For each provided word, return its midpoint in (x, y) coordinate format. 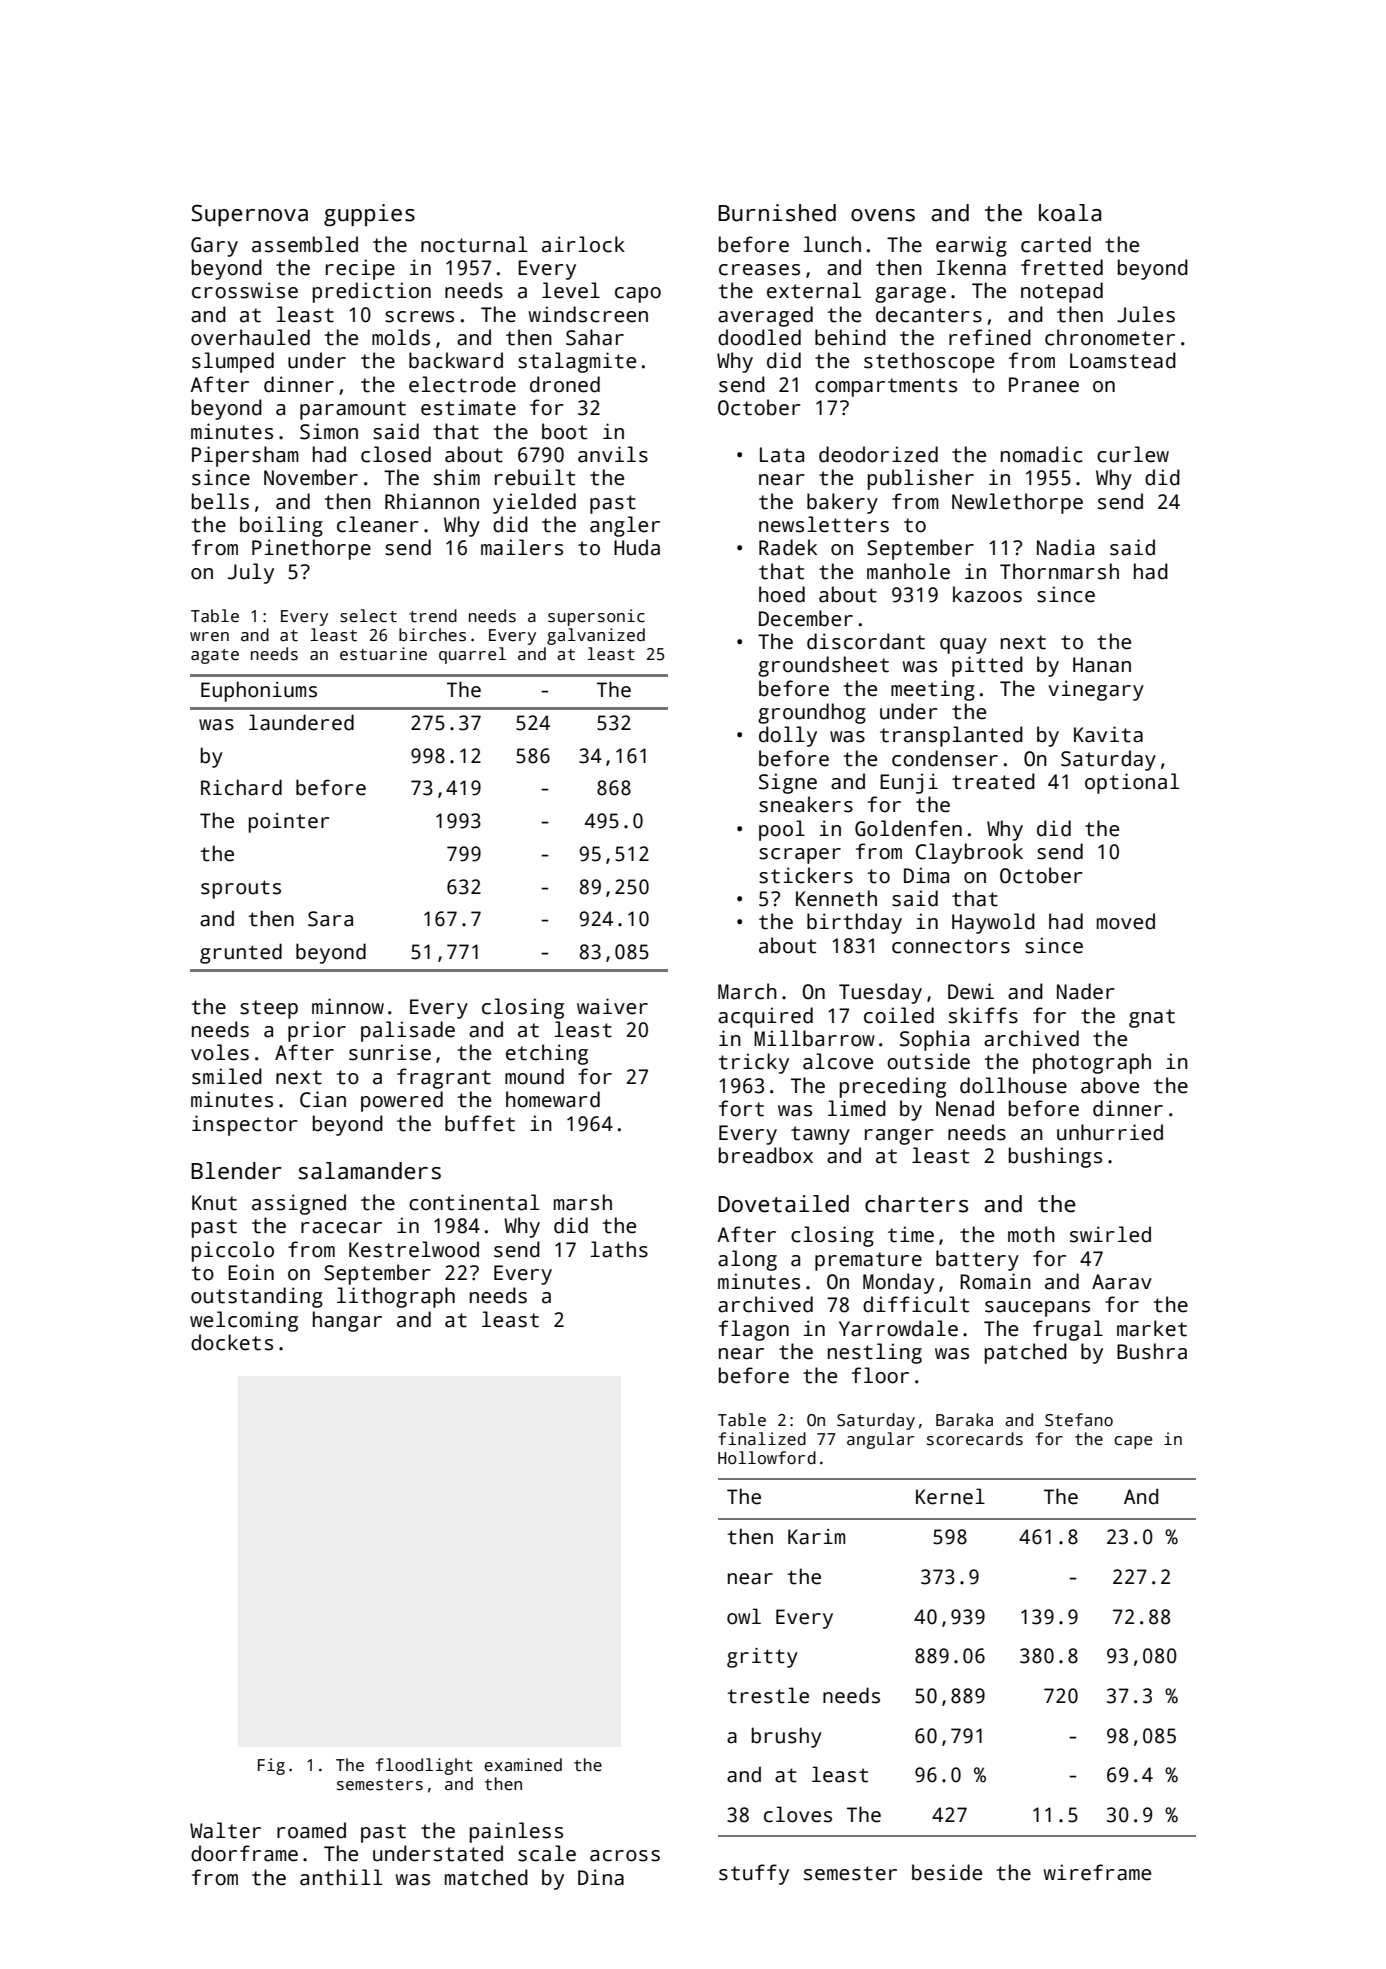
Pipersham (245, 456)
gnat (1152, 1018)
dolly (788, 736)
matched (486, 1877)
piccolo (233, 1251)
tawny (820, 1135)
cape (1133, 1442)
